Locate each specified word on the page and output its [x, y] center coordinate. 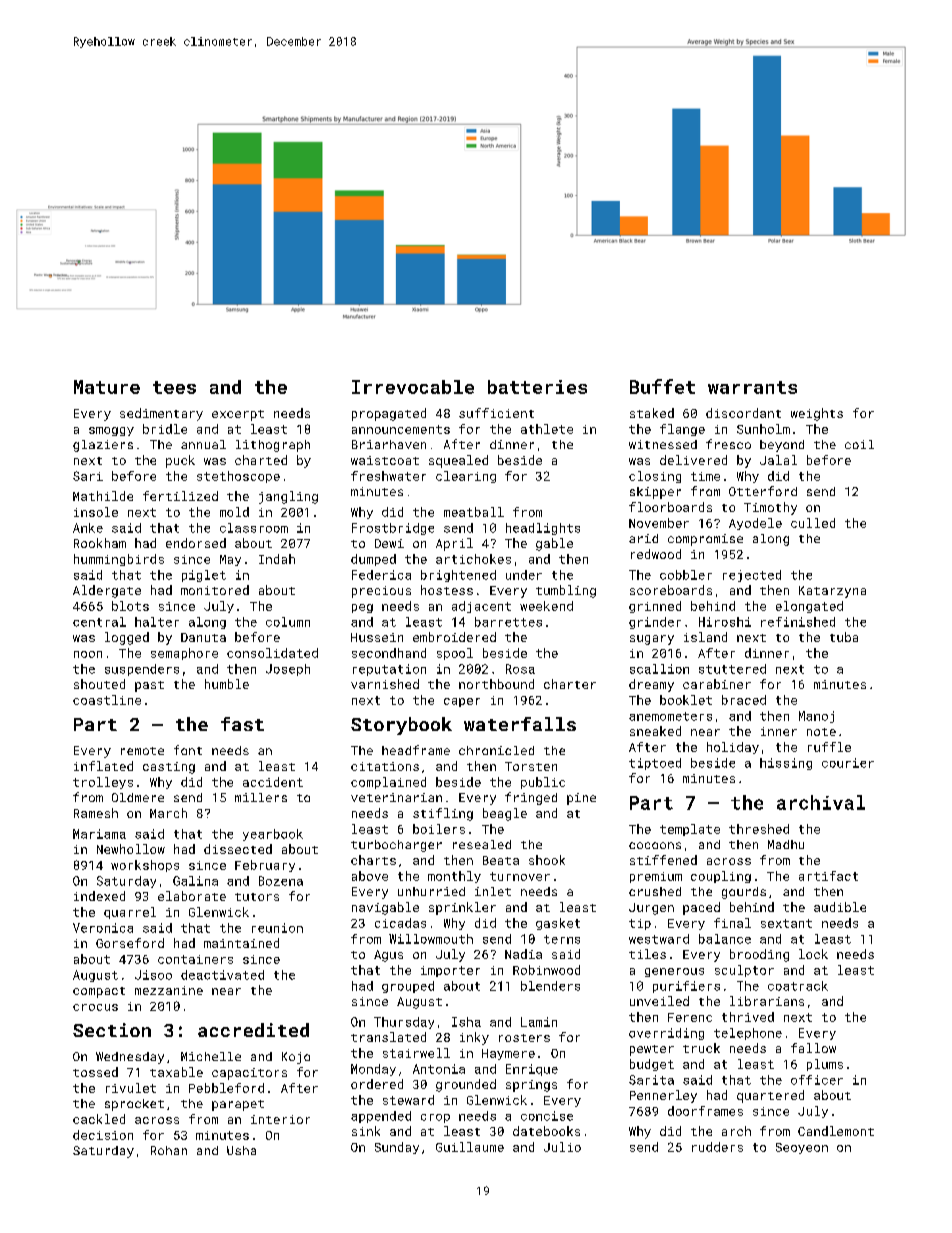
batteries [537, 387]
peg [362, 608]
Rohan [169, 1150]
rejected [752, 576]
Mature [107, 387]
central [99, 622]
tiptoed [655, 764]
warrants [752, 387]
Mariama [99, 834]
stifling [443, 814]
